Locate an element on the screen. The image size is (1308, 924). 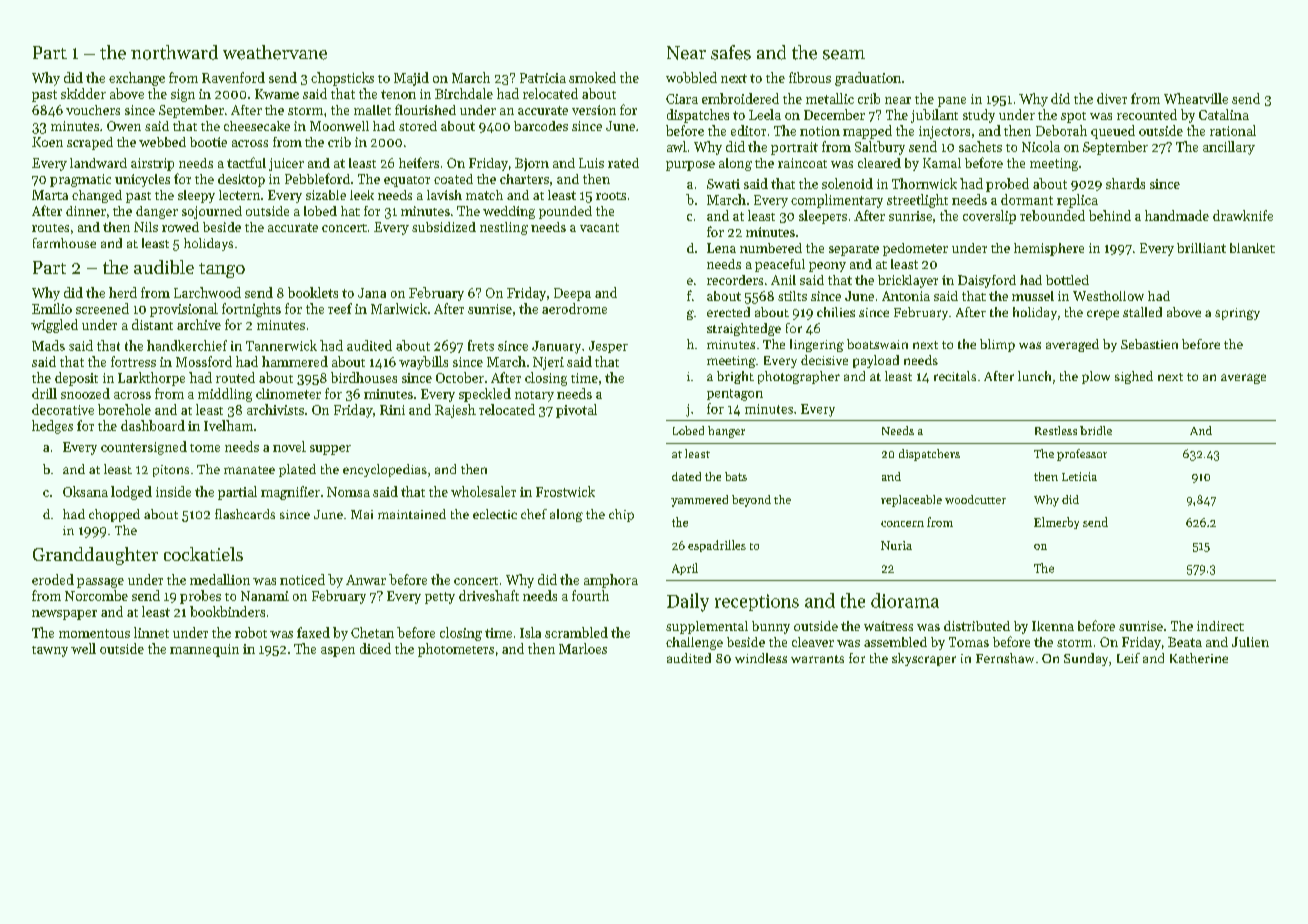
Wheatville is located at coordinates (1196, 98).
